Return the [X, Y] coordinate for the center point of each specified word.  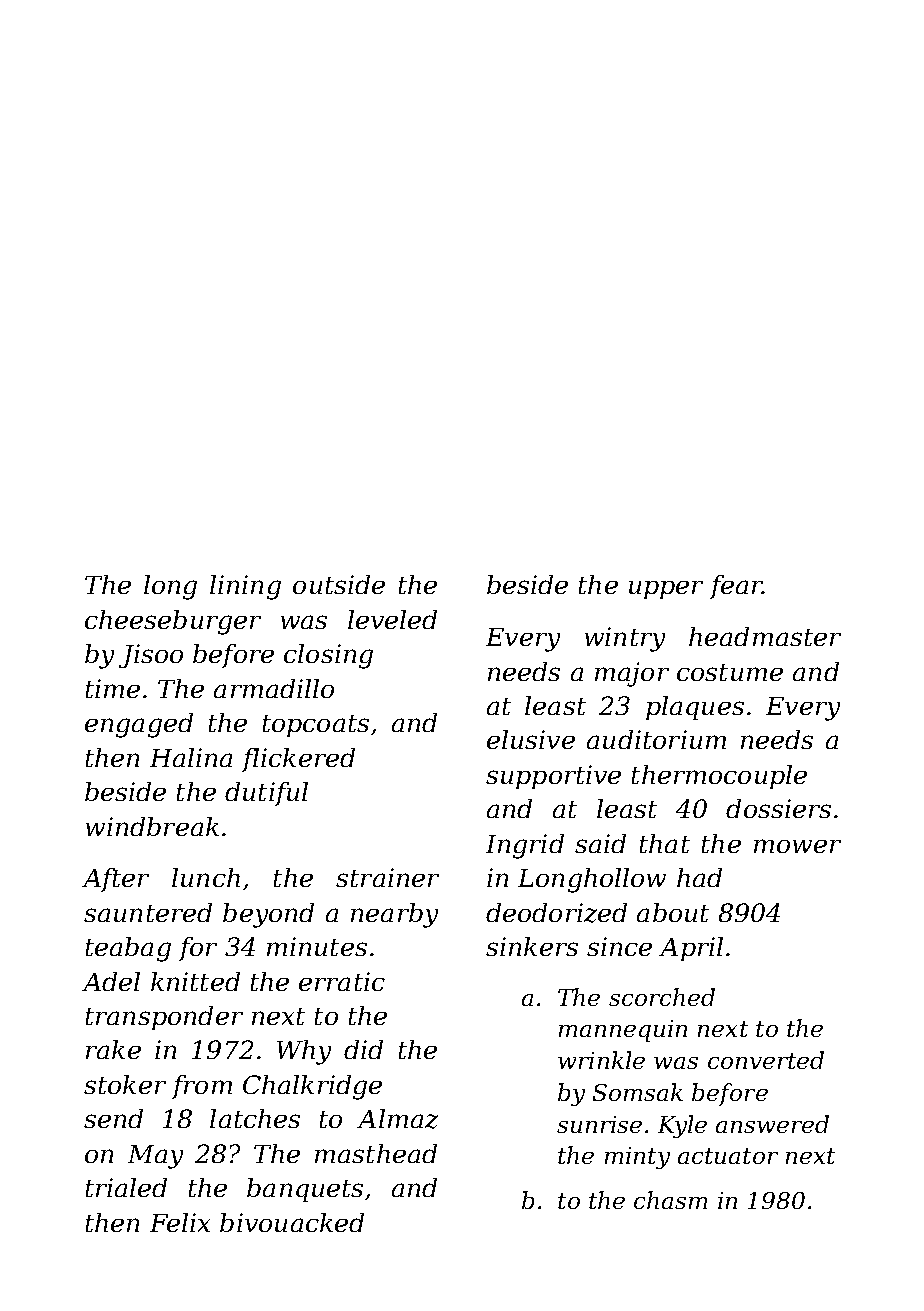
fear [736, 587]
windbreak [152, 826]
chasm [670, 1200]
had [699, 877]
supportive [553, 777]
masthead [376, 1153]
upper [666, 590]
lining [245, 587]
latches [255, 1118]
